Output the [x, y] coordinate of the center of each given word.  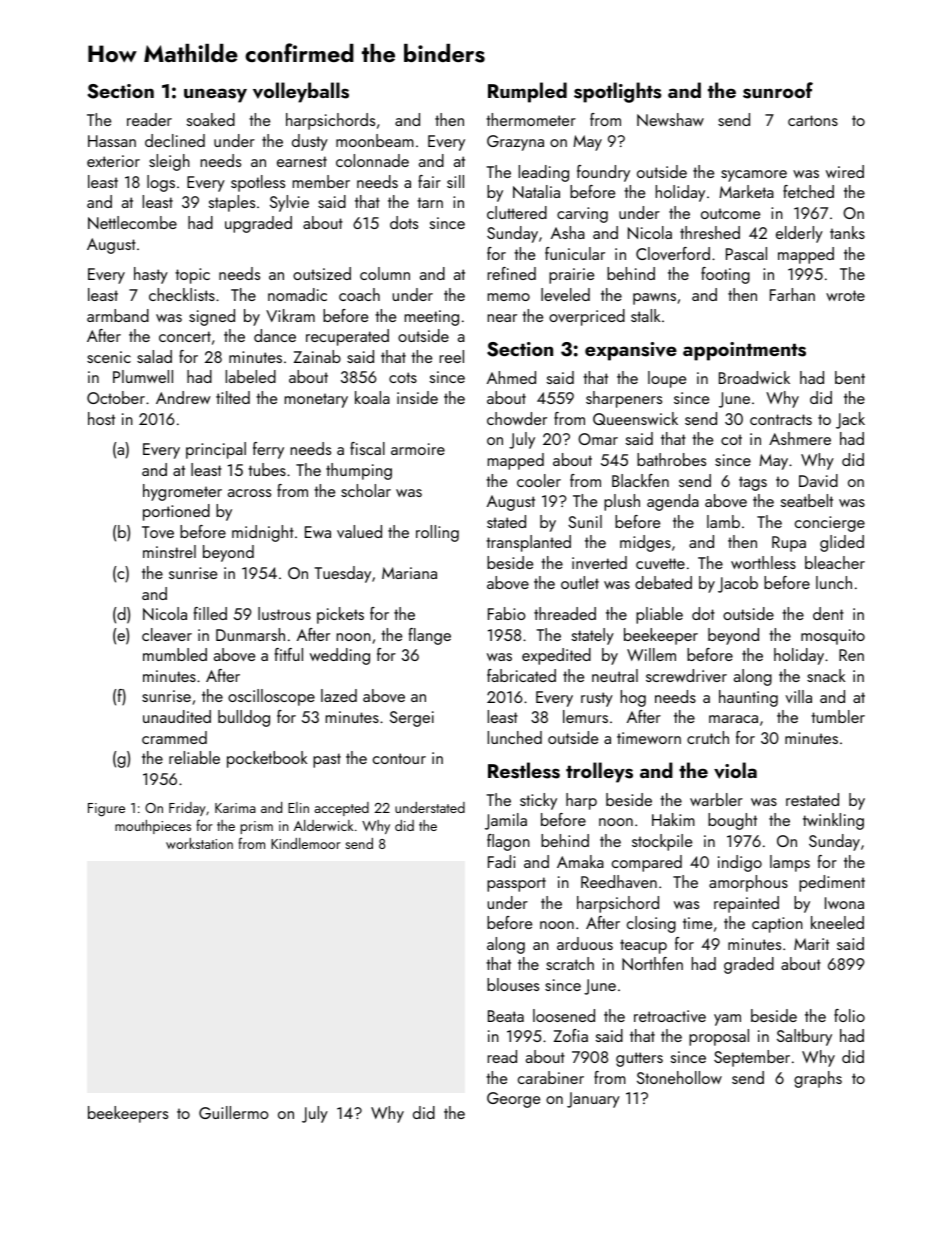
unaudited [177, 716]
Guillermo [234, 1112]
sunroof [778, 90]
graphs [818, 1079]
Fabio [507, 613]
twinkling [833, 821]
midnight [263, 533]
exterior [113, 161]
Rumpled [527, 92]
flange [430, 636]
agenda [673, 502]
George [513, 1100]
